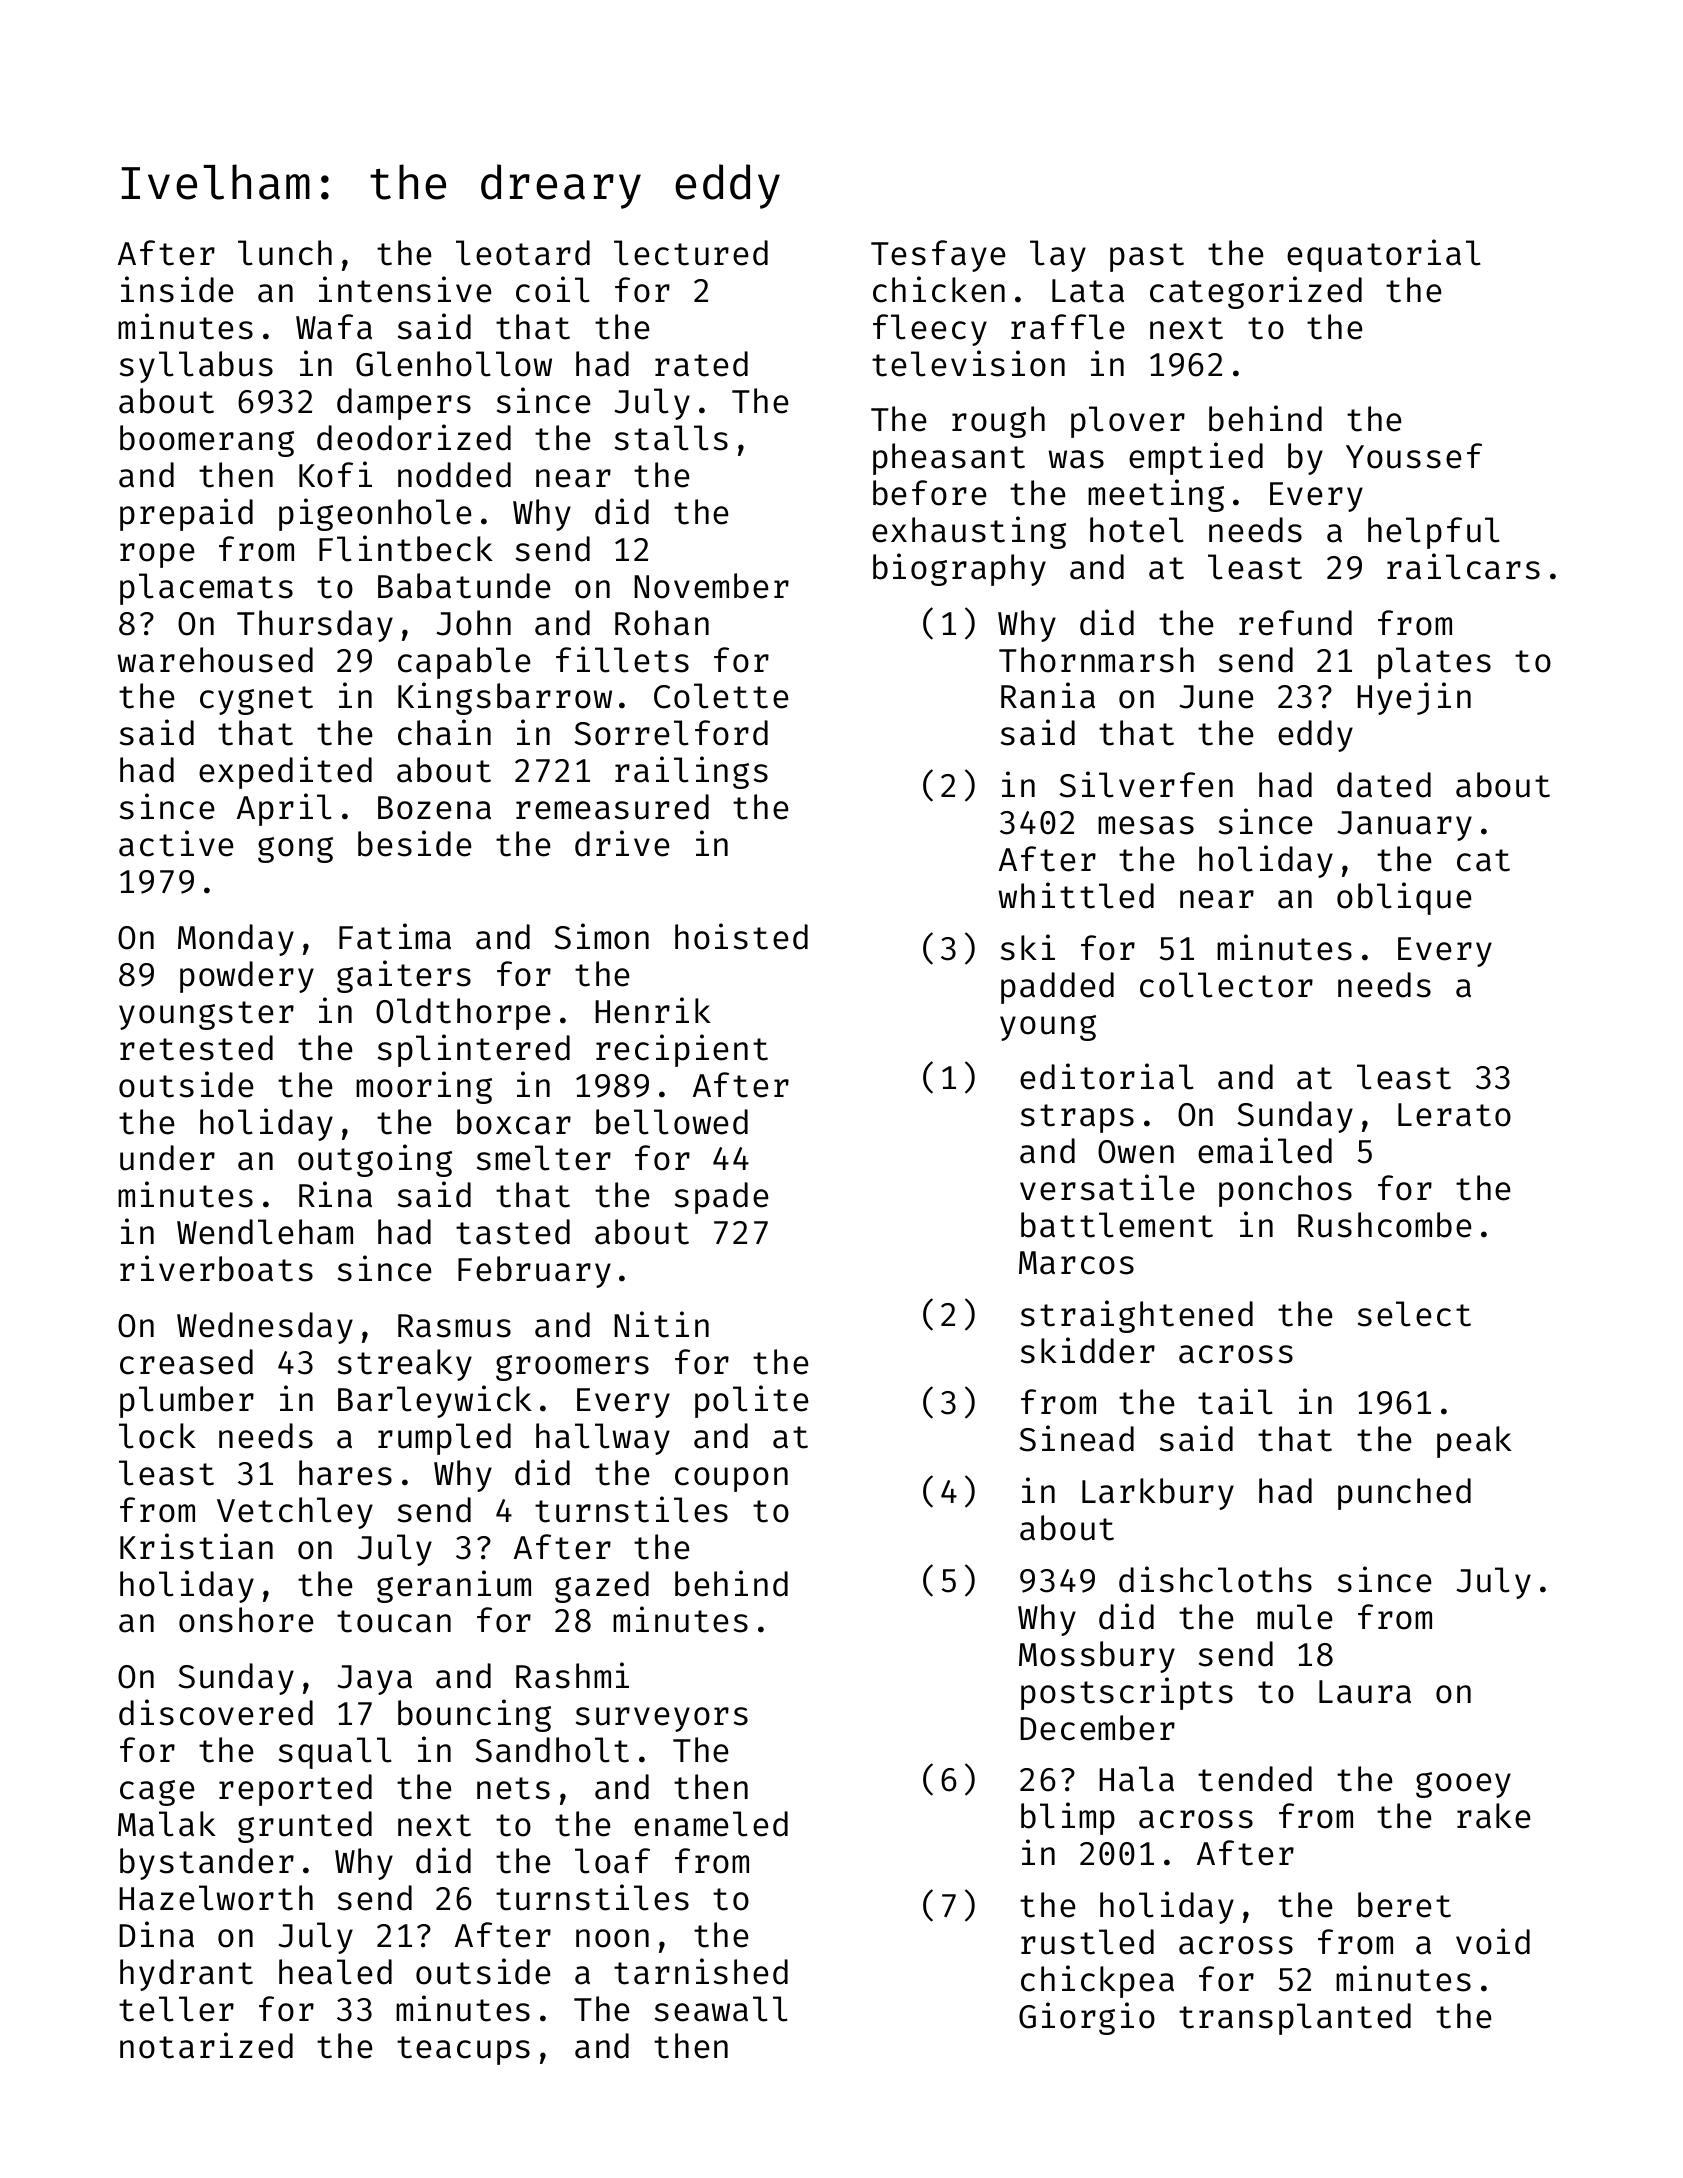 This page has height=2178, width=1683. What do you see at coordinates (167, 1158) in the page?
I see `under` at bounding box center [167, 1158].
